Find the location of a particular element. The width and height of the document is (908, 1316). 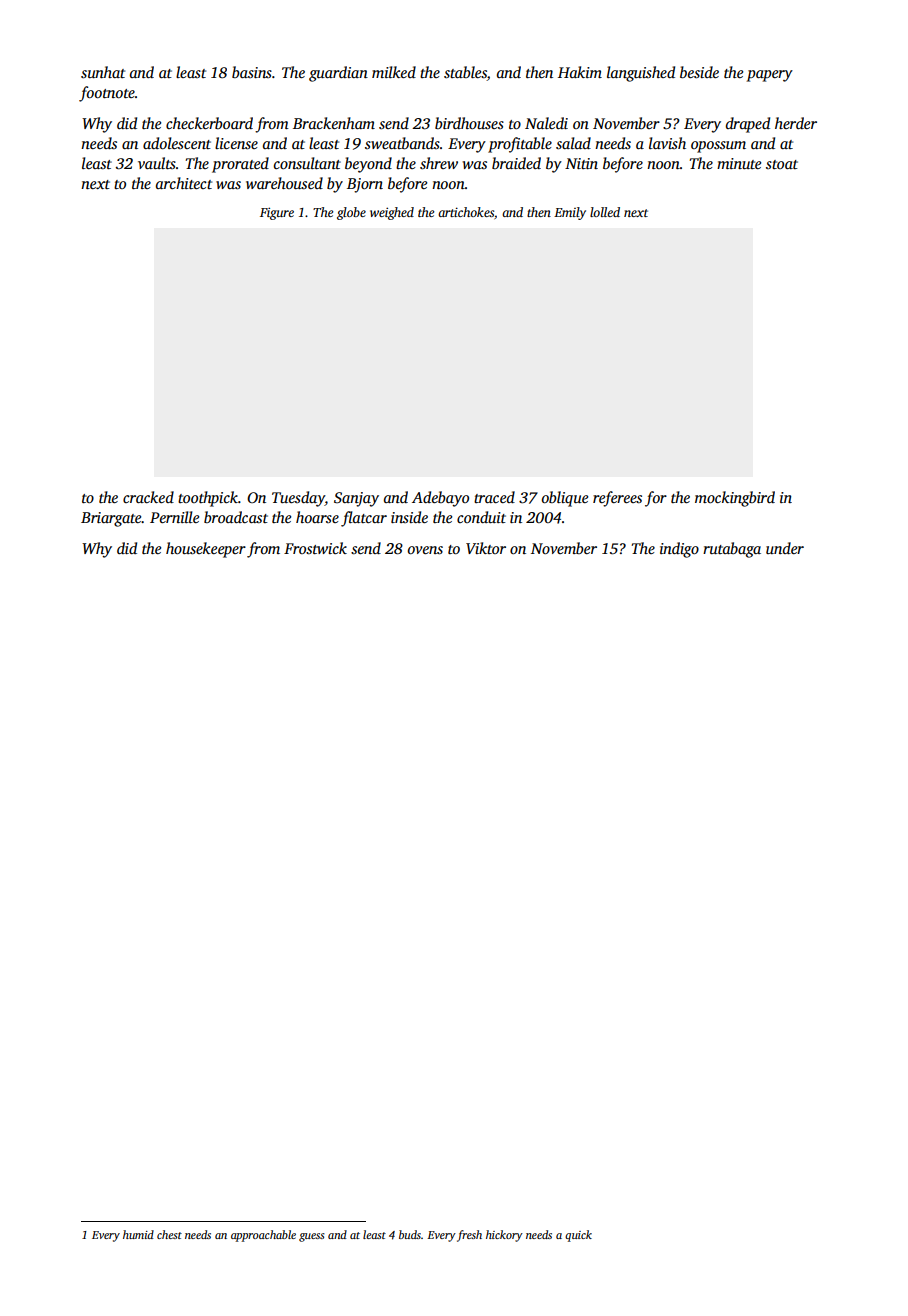

approachable is located at coordinates (263, 1236).
